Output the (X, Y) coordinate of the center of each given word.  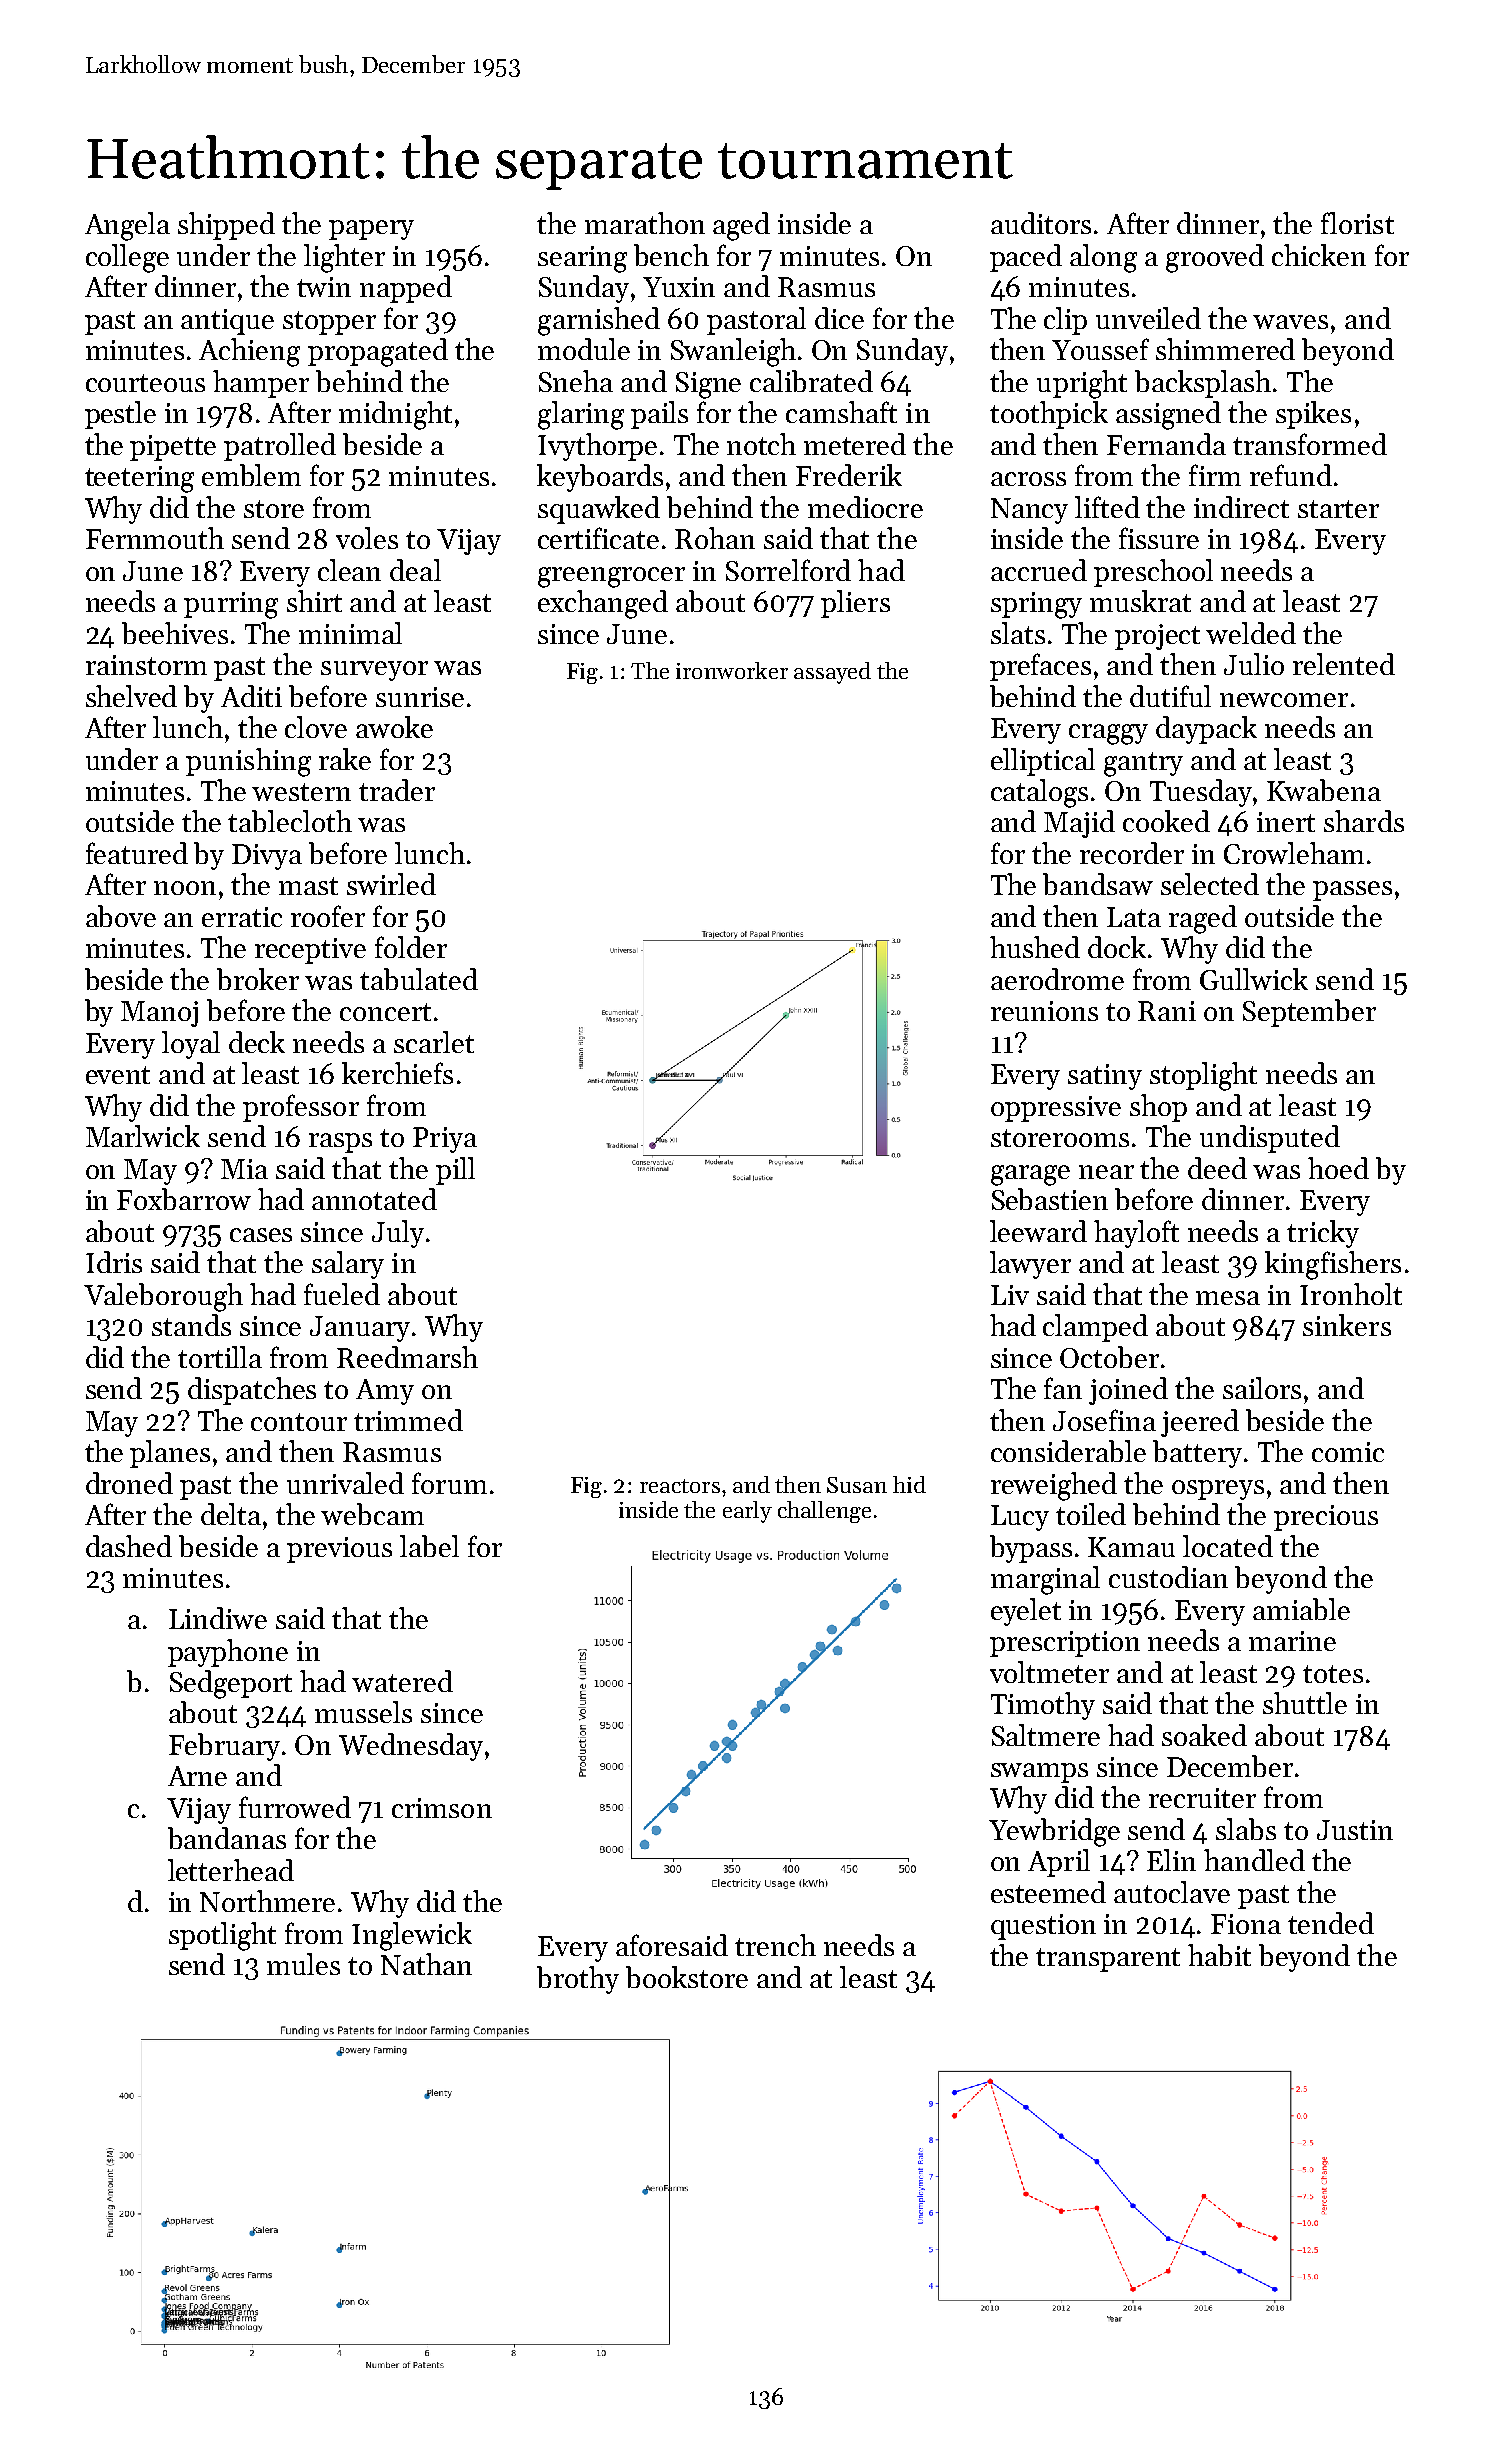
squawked (599, 510)
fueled (342, 1294)
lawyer (1030, 1265)
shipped (226, 226)
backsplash (1203, 384)
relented (1344, 664)
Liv (1010, 1295)
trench (775, 1945)
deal (415, 570)
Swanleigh (733, 352)
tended (1331, 1923)
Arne (197, 1776)
